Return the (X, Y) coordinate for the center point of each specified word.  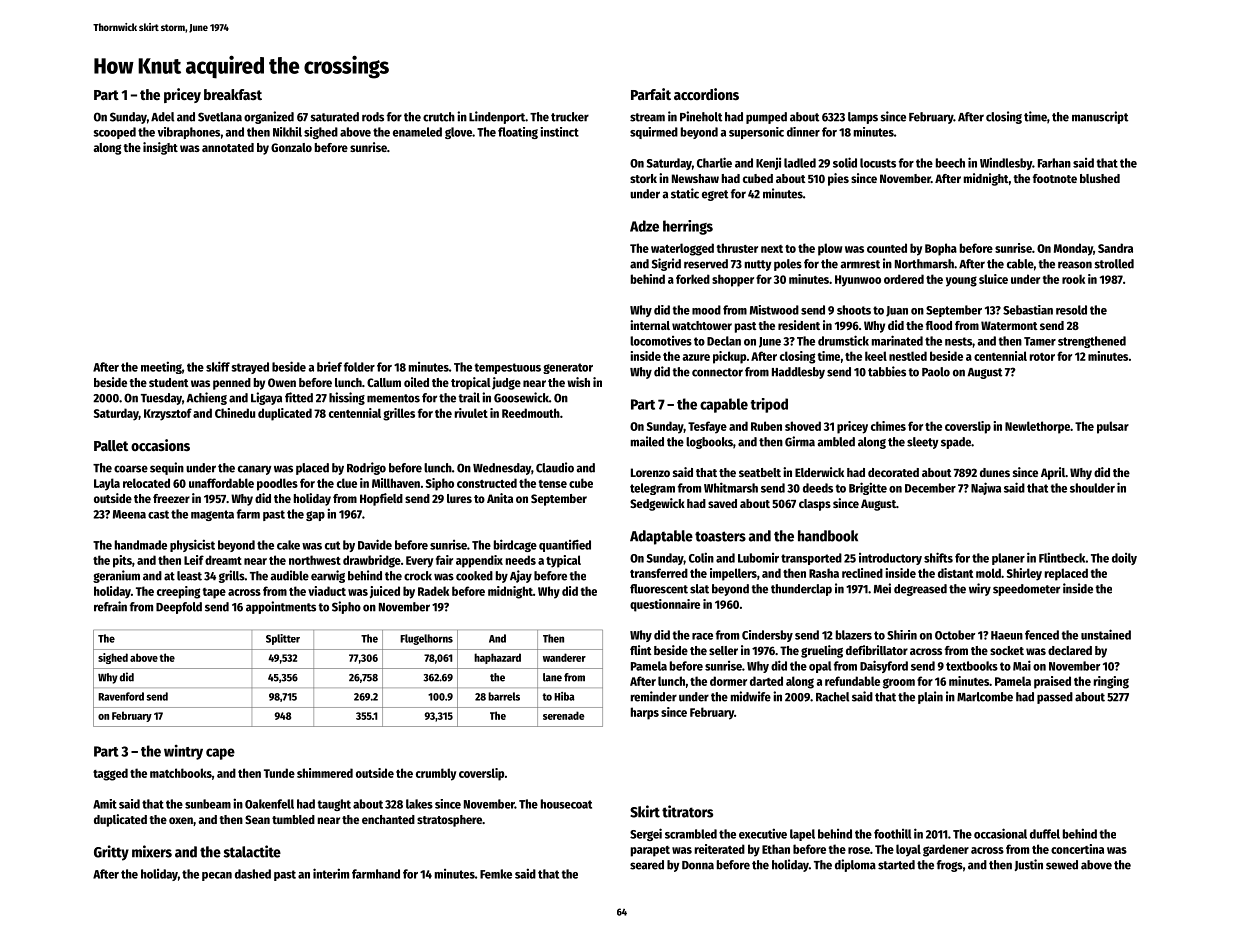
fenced (1042, 635)
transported (811, 559)
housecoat (566, 804)
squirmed (654, 133)
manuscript (1100, 117)
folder (359, 367)
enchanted (388, 819)
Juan (897, 311)
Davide (375, 544)
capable (724, 405)
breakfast (233, 94)
